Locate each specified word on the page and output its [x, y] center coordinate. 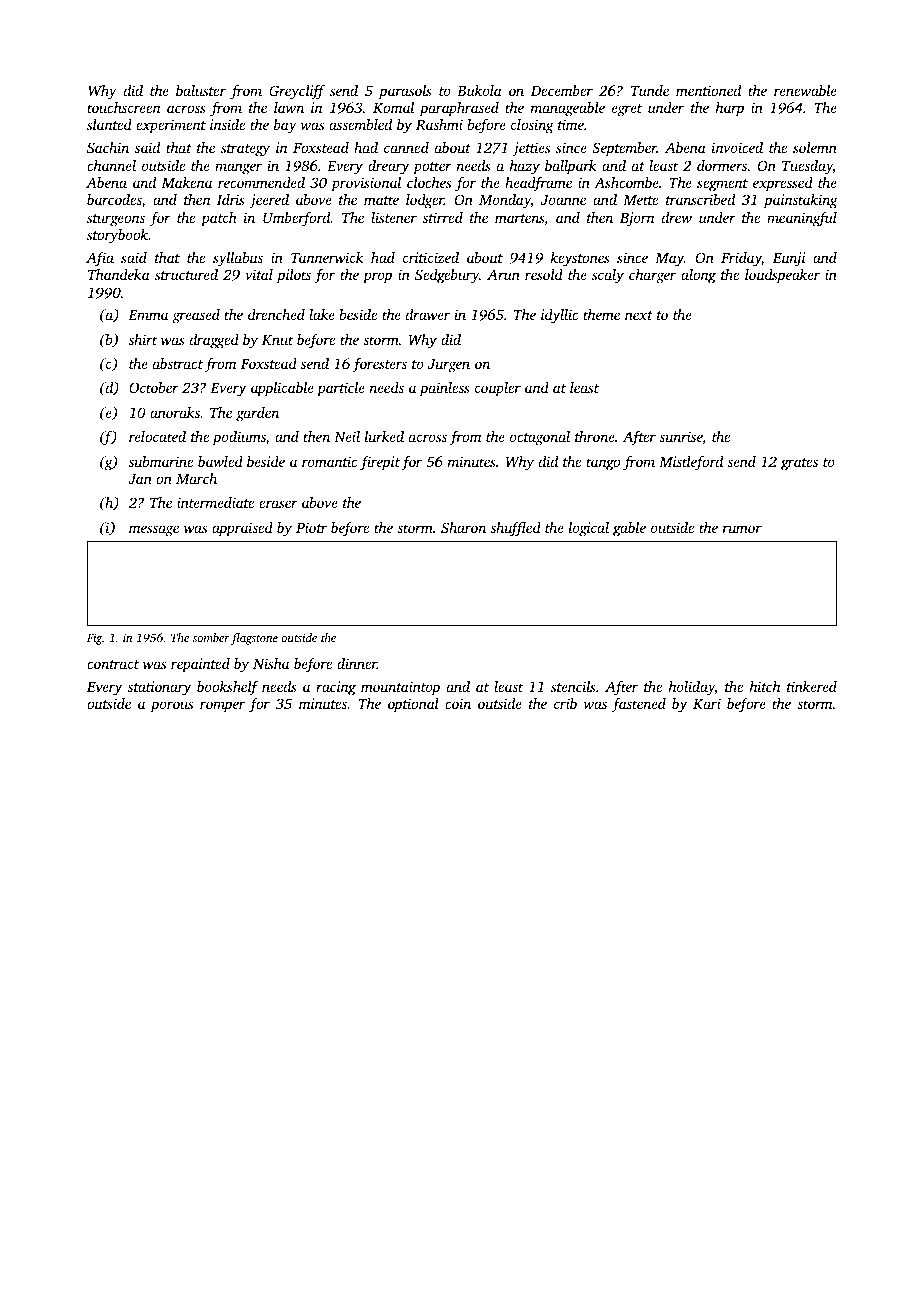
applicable [282, 389]
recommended [261, 182]
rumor [742, 529]
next [639, 315]
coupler [498, 389]
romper [222, 707]
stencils [573, 686]
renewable [805, 90]
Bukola [479, 90]
